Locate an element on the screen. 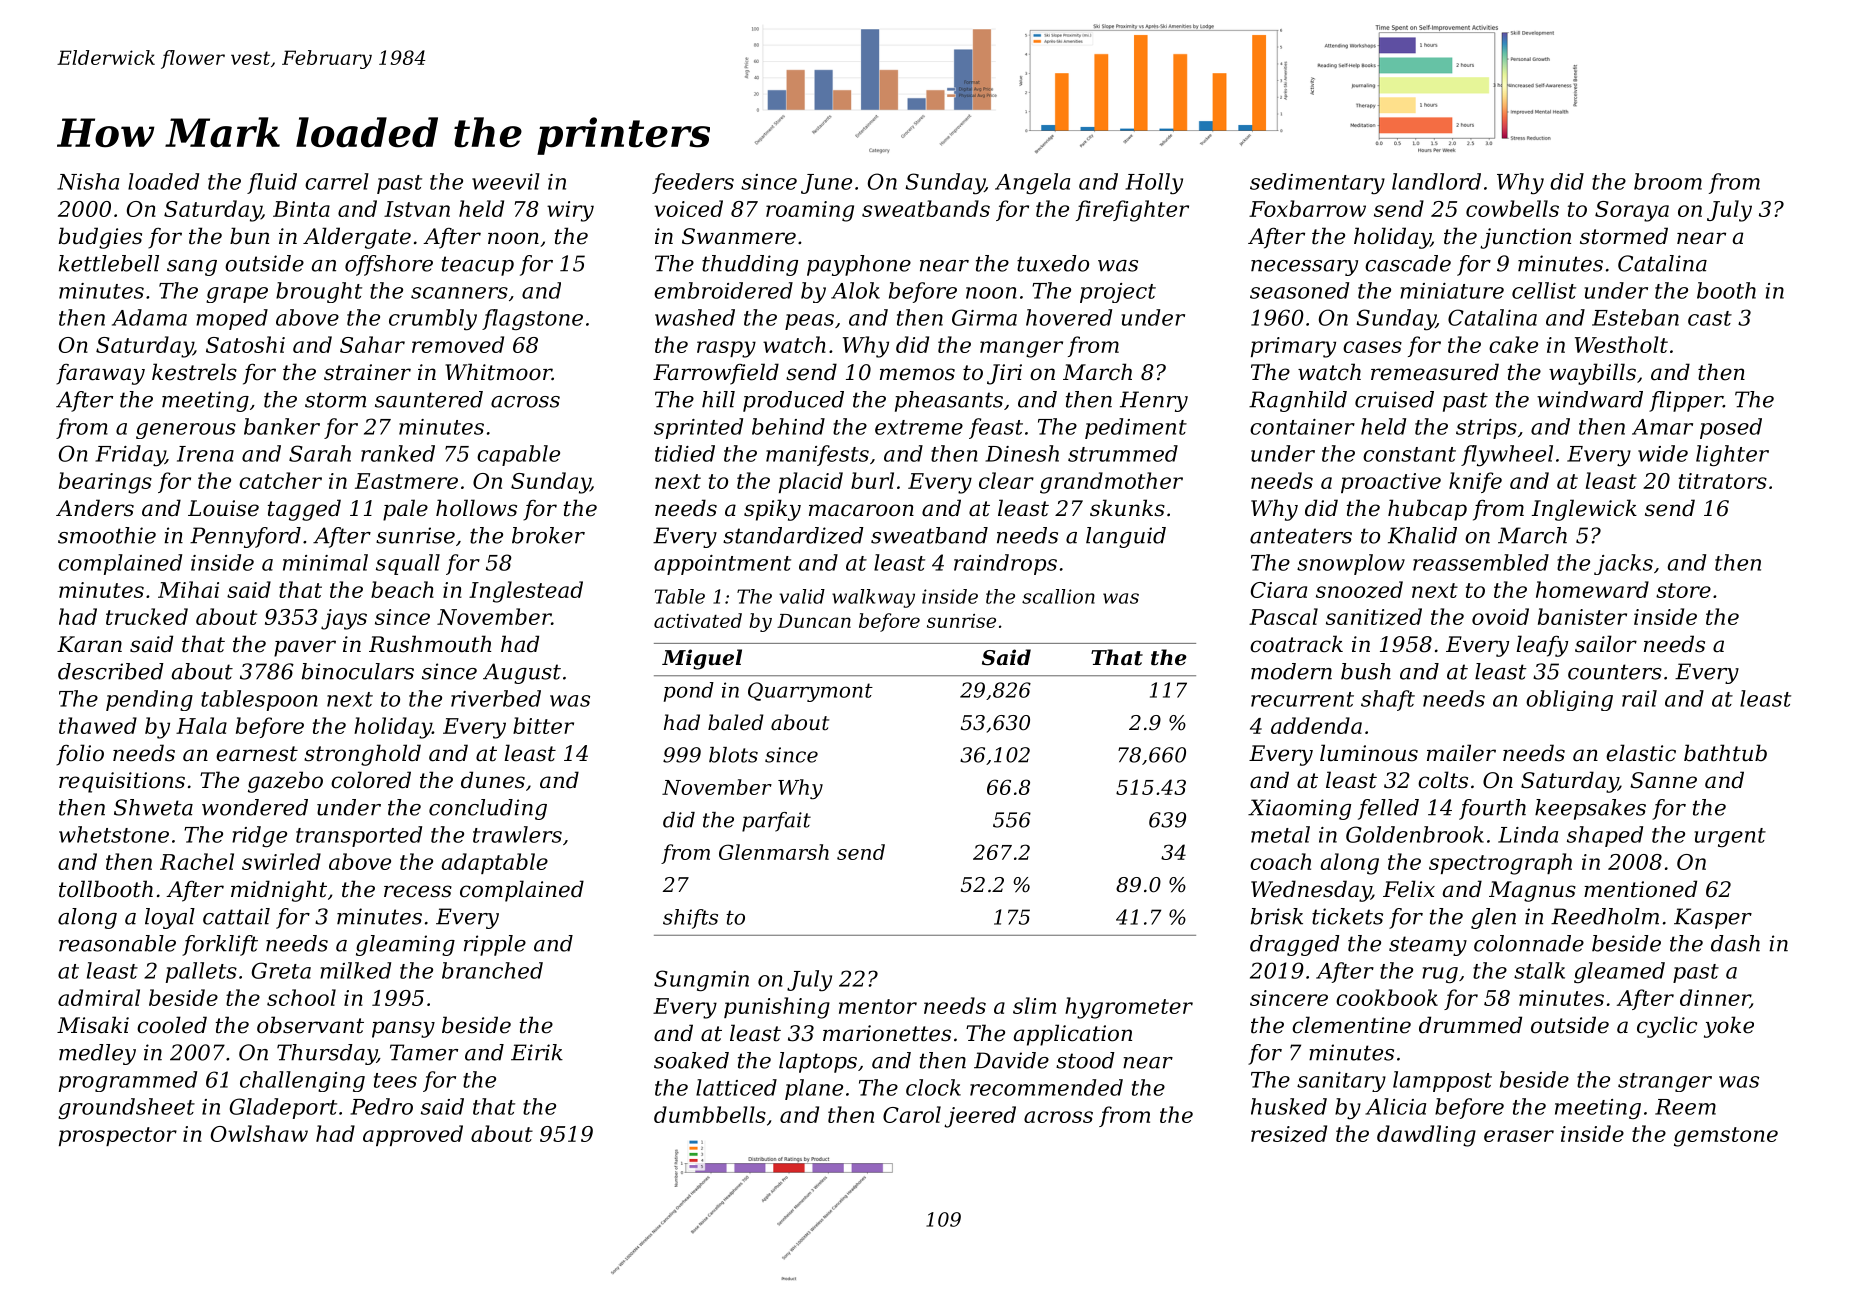 The image size is (1850, 1308). strummed is located at coordinates (1123, 453).
